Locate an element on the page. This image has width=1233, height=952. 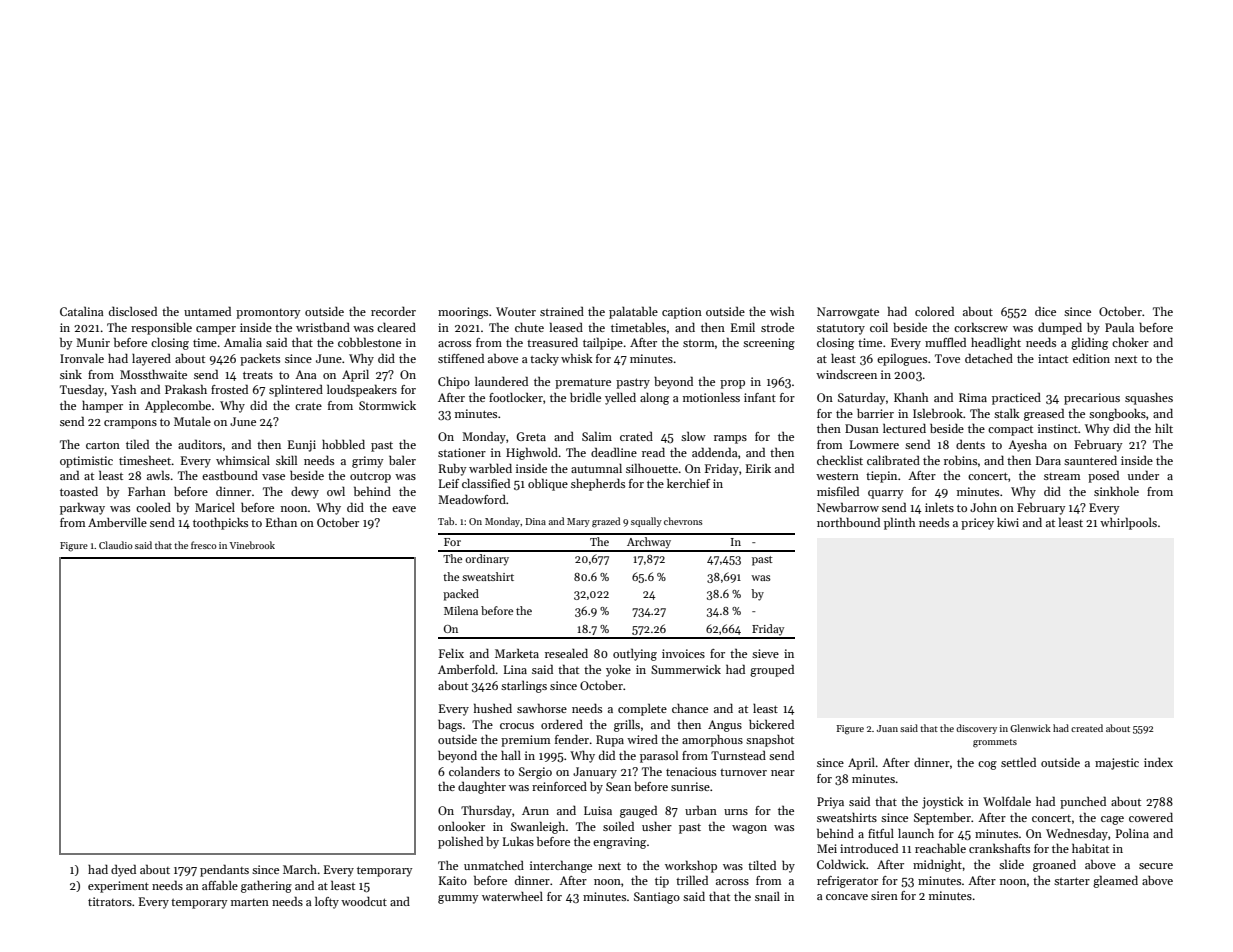
lofty is located at coordinates (327, 902).
